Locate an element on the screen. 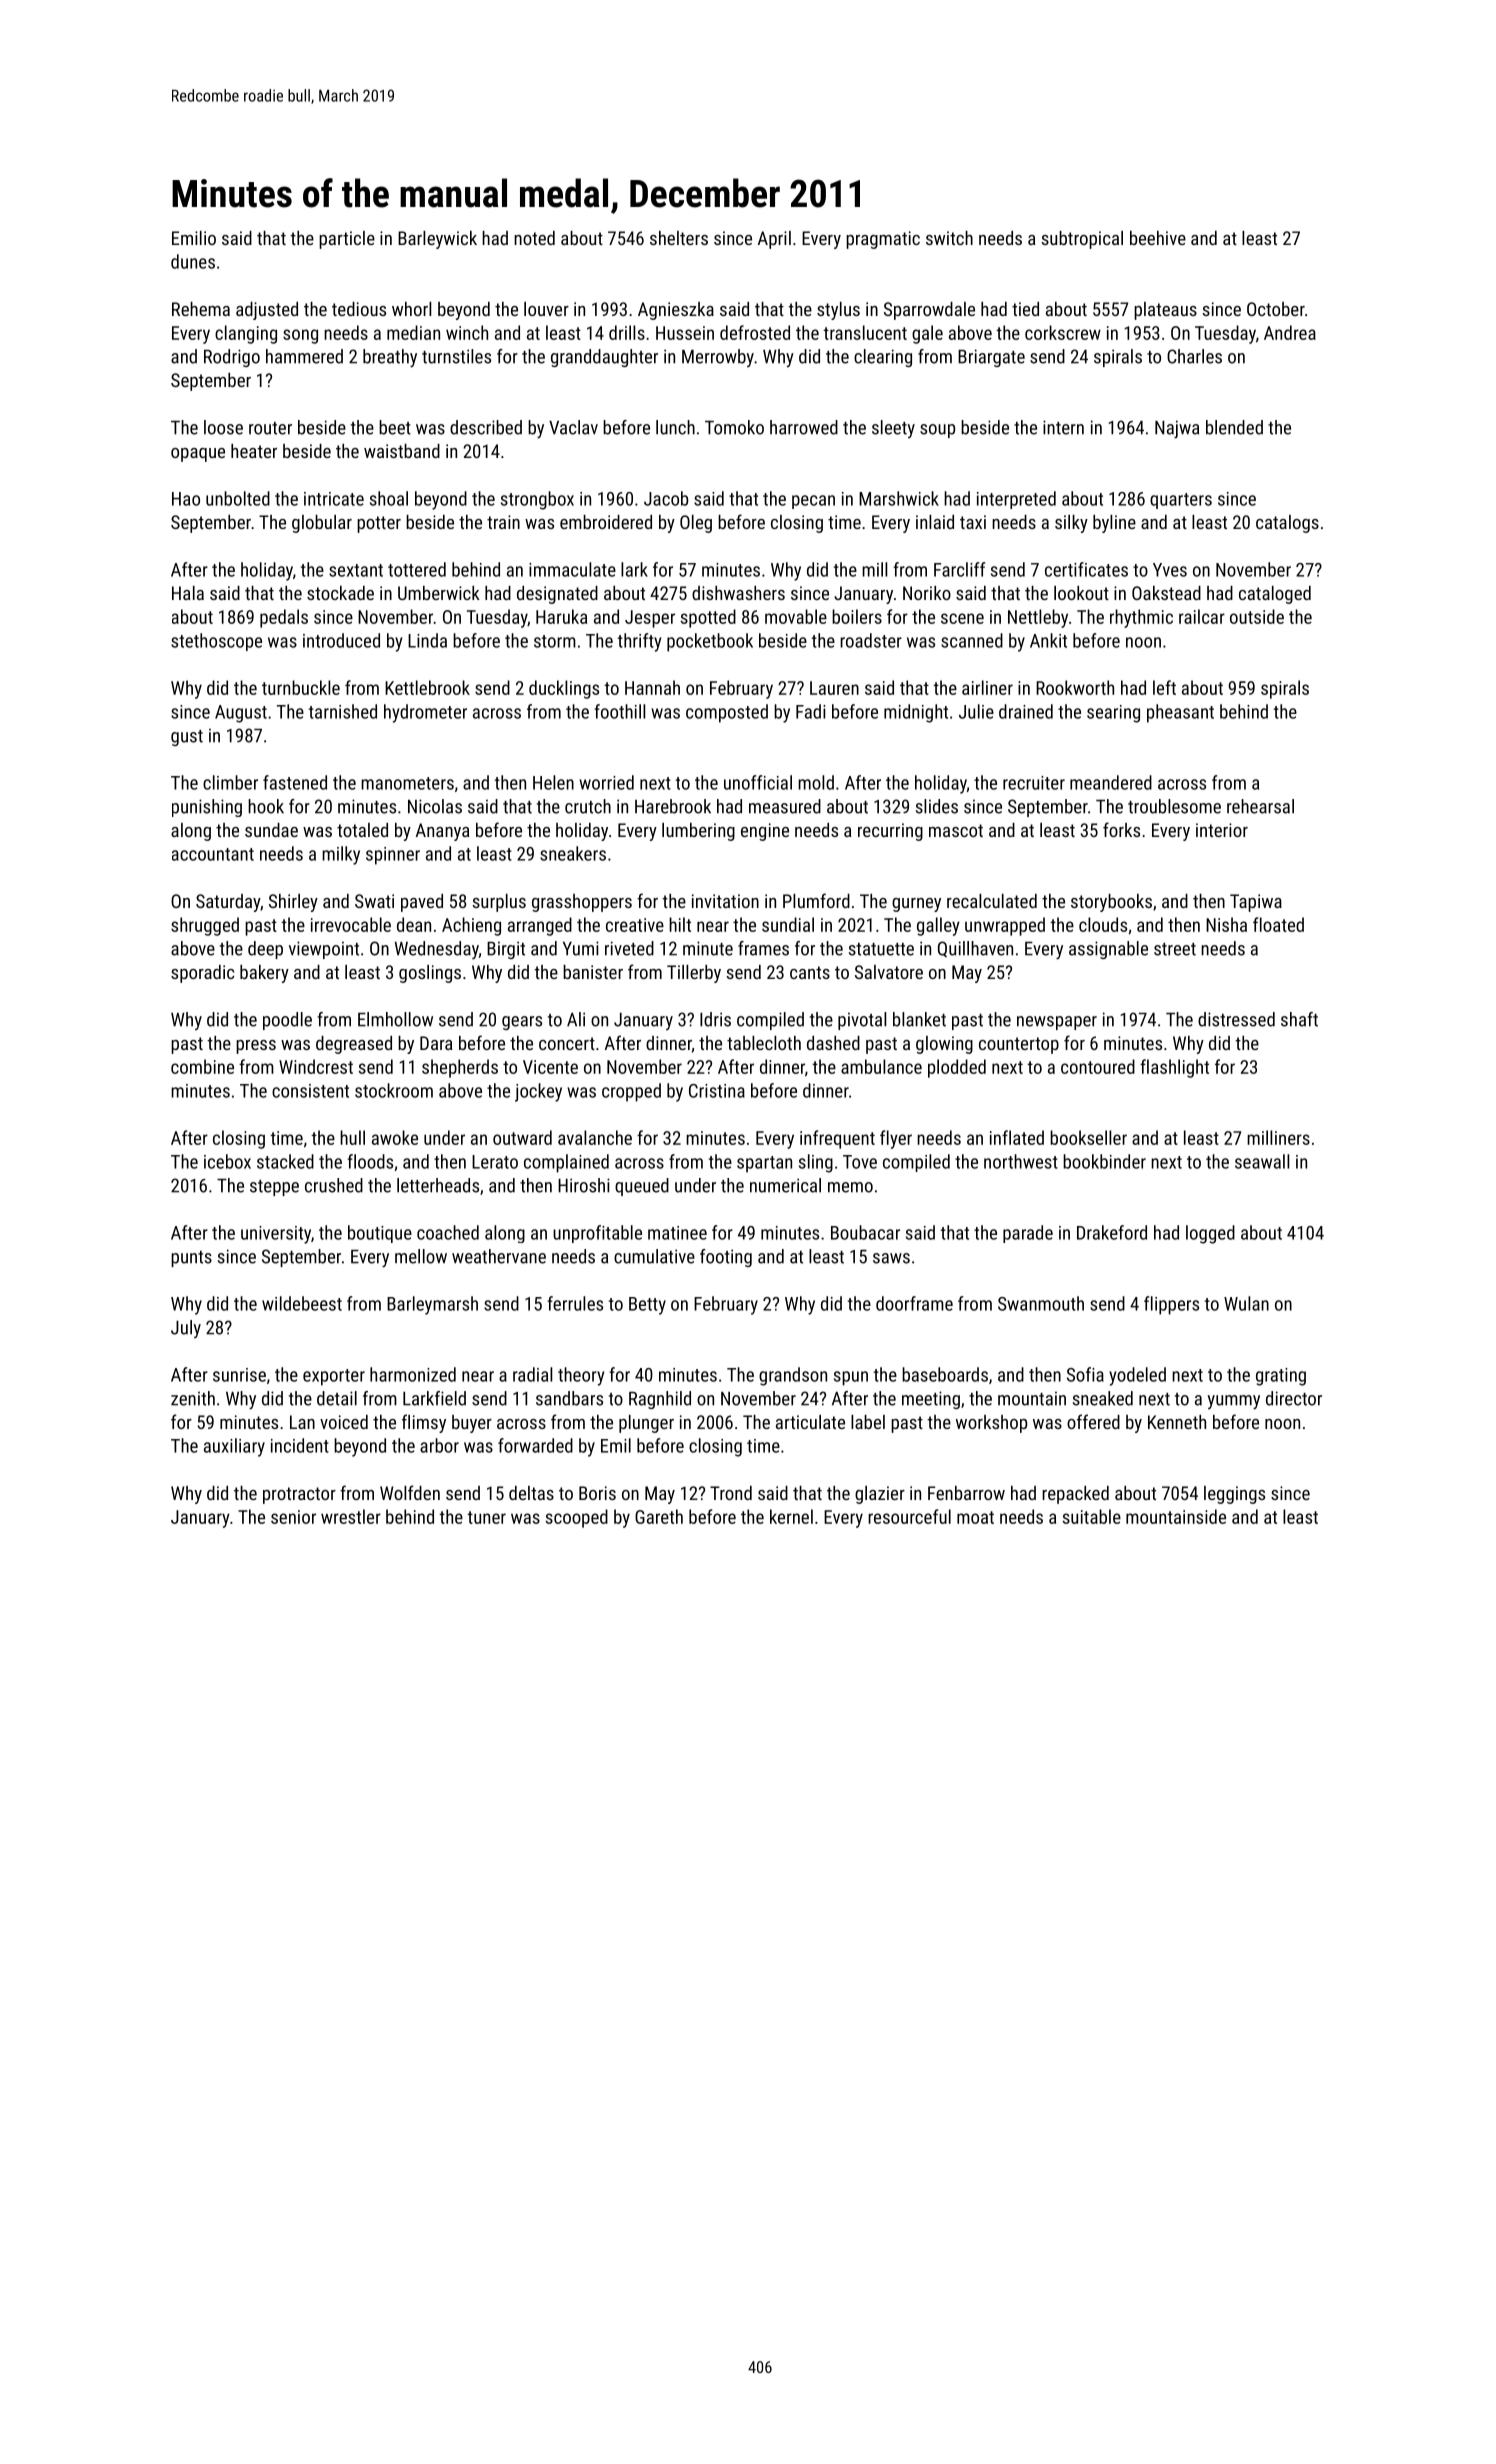 This screenshot has width=1496, height=2464. shelters is located at coordinates (679, 238).
